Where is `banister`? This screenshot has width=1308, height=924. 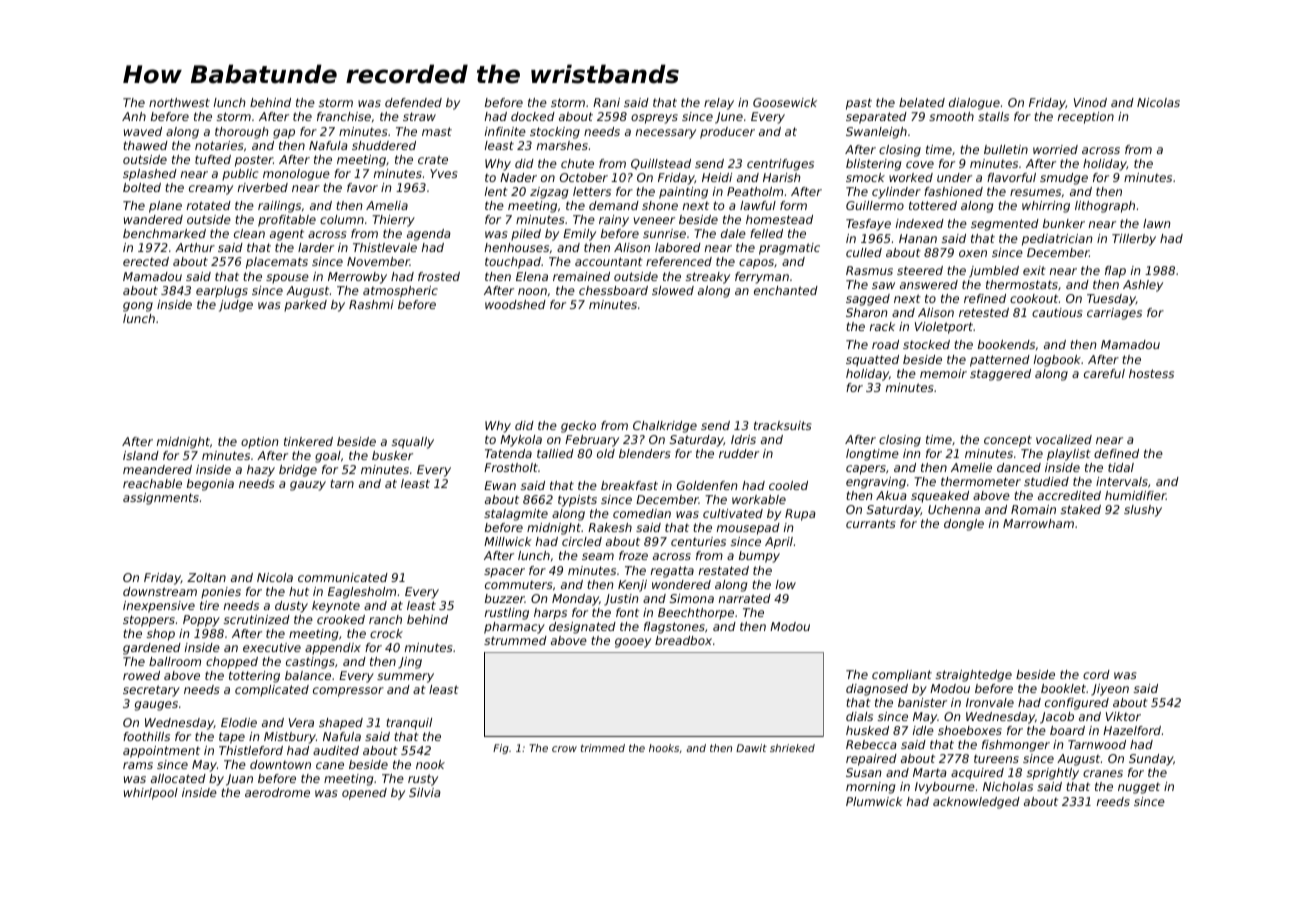
banister is located at coordinates (922, 702).
